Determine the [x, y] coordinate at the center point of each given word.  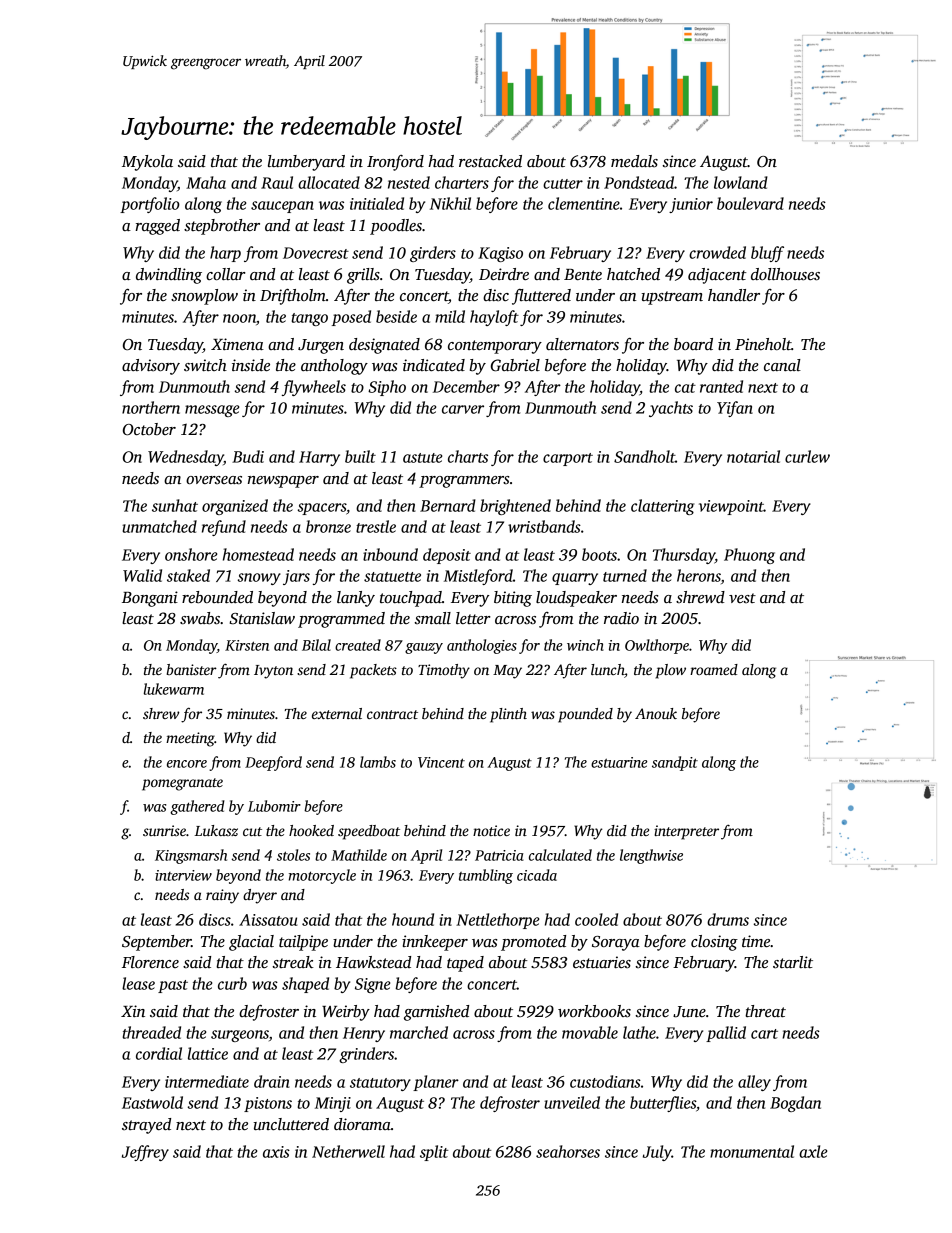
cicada [537, 875]
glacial [251, 943]
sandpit [675, 763]
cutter [563, 184]
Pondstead [639, 182]
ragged [157, 227]
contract [392, 714]
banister [191, 669]
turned [625, 575]
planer [436, 1083]
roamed [714, 669]
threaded [151, 1032]
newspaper [283, 482]
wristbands [544, 526]
